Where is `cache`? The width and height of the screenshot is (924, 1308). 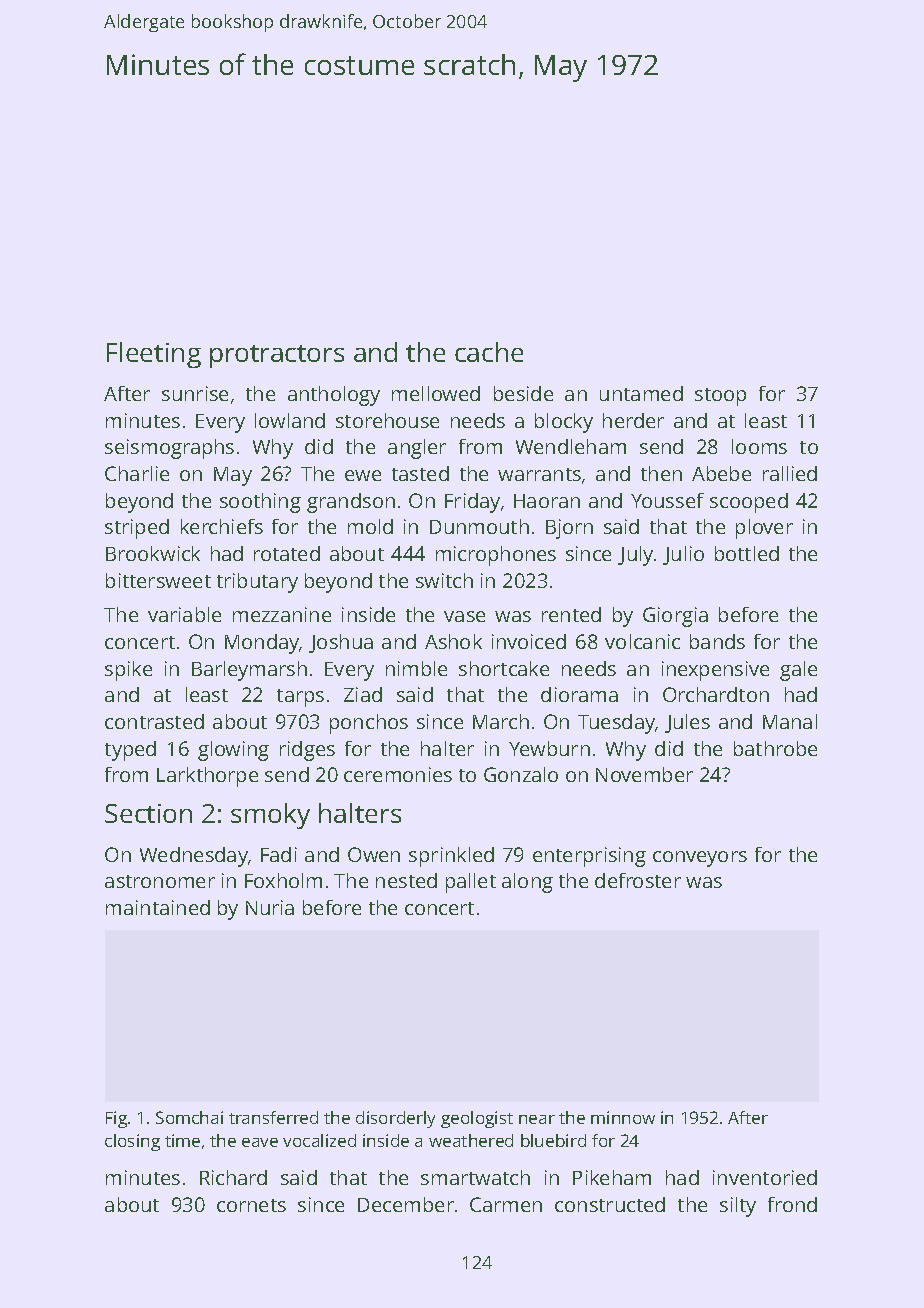
cache is located at coordinates (489, 352).
